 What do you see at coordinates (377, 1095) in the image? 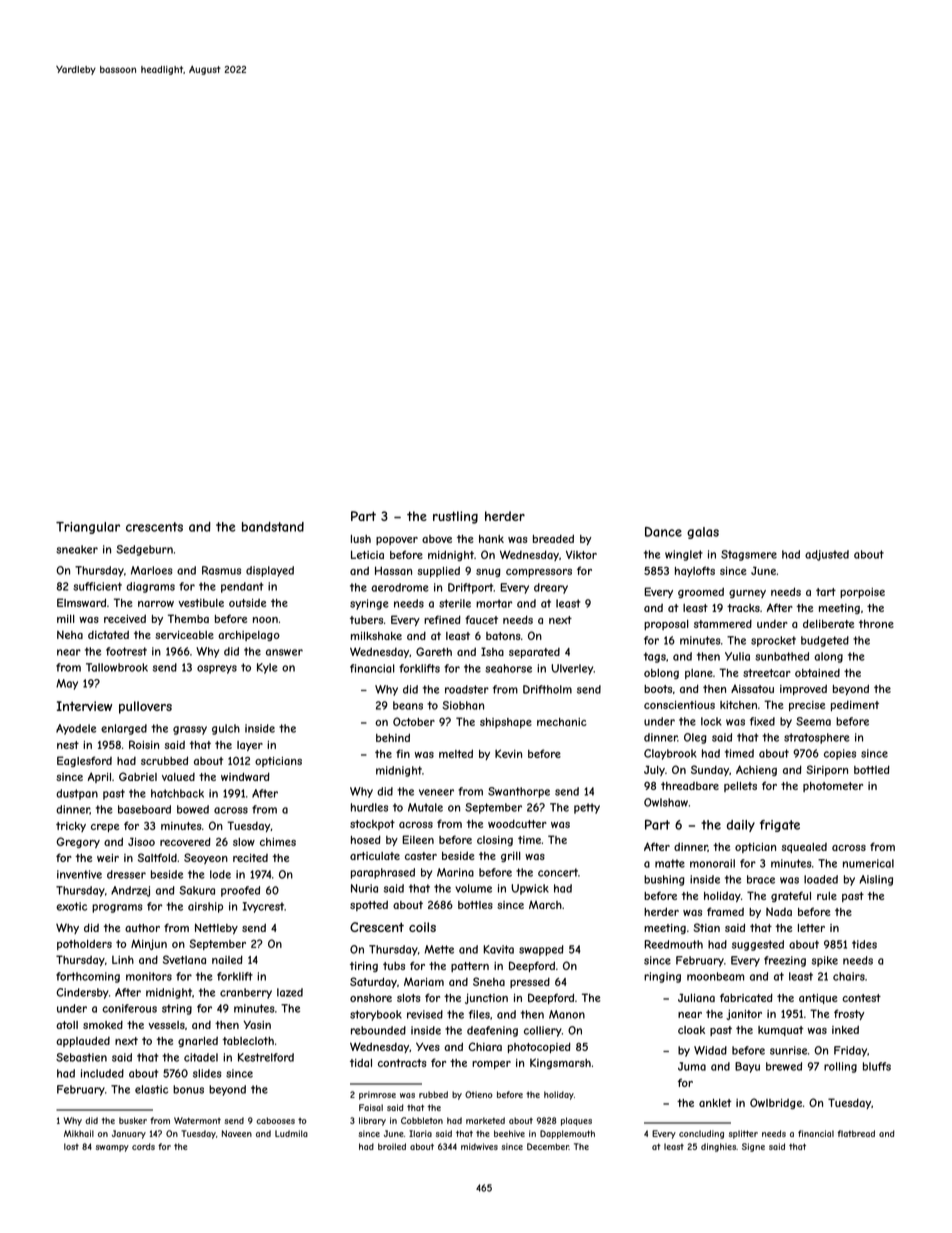
I see `primrose` at bounding box center [377, 1095].
